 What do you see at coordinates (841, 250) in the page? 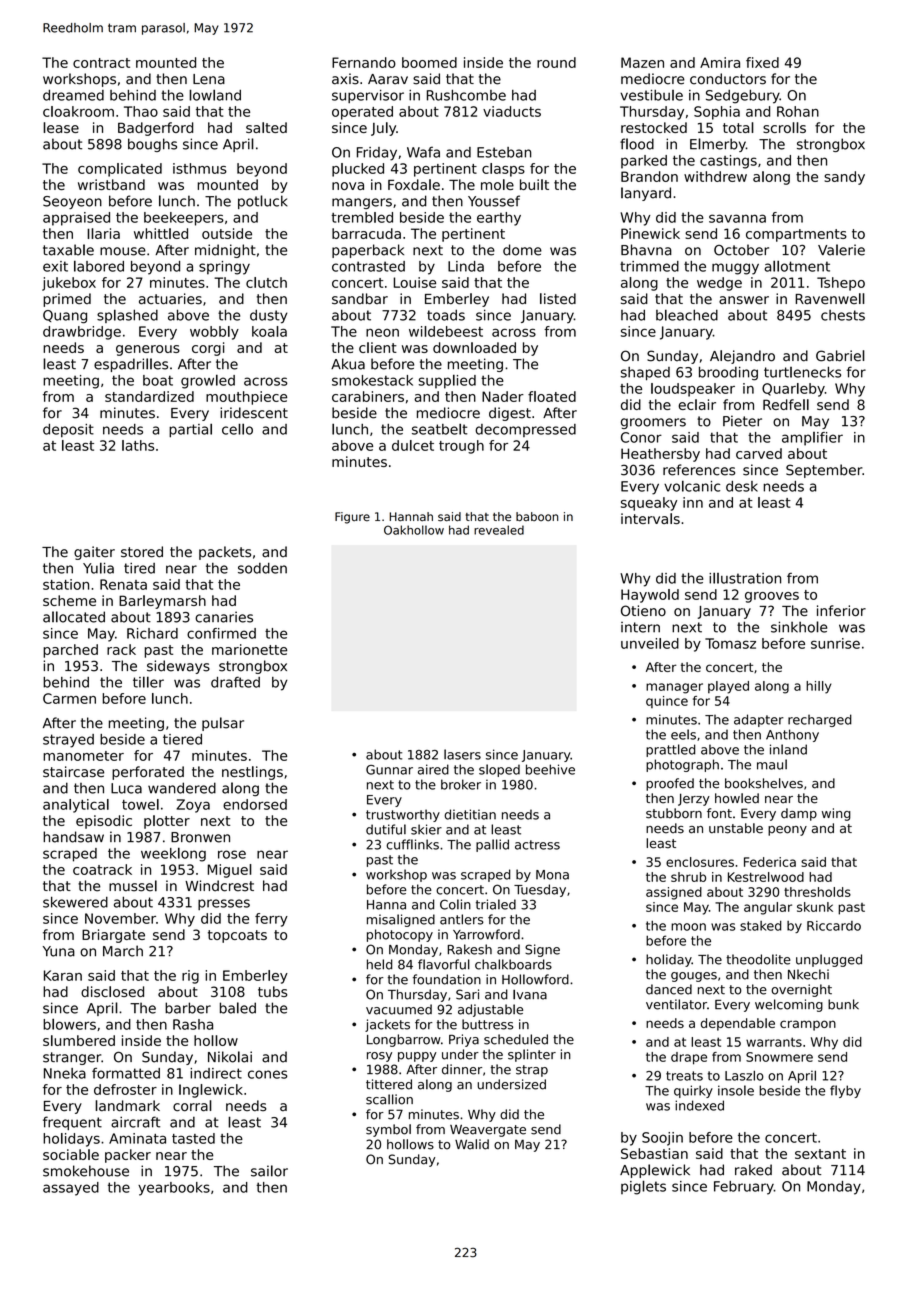
I see `Valerie` at bounding box center [841, 250].
